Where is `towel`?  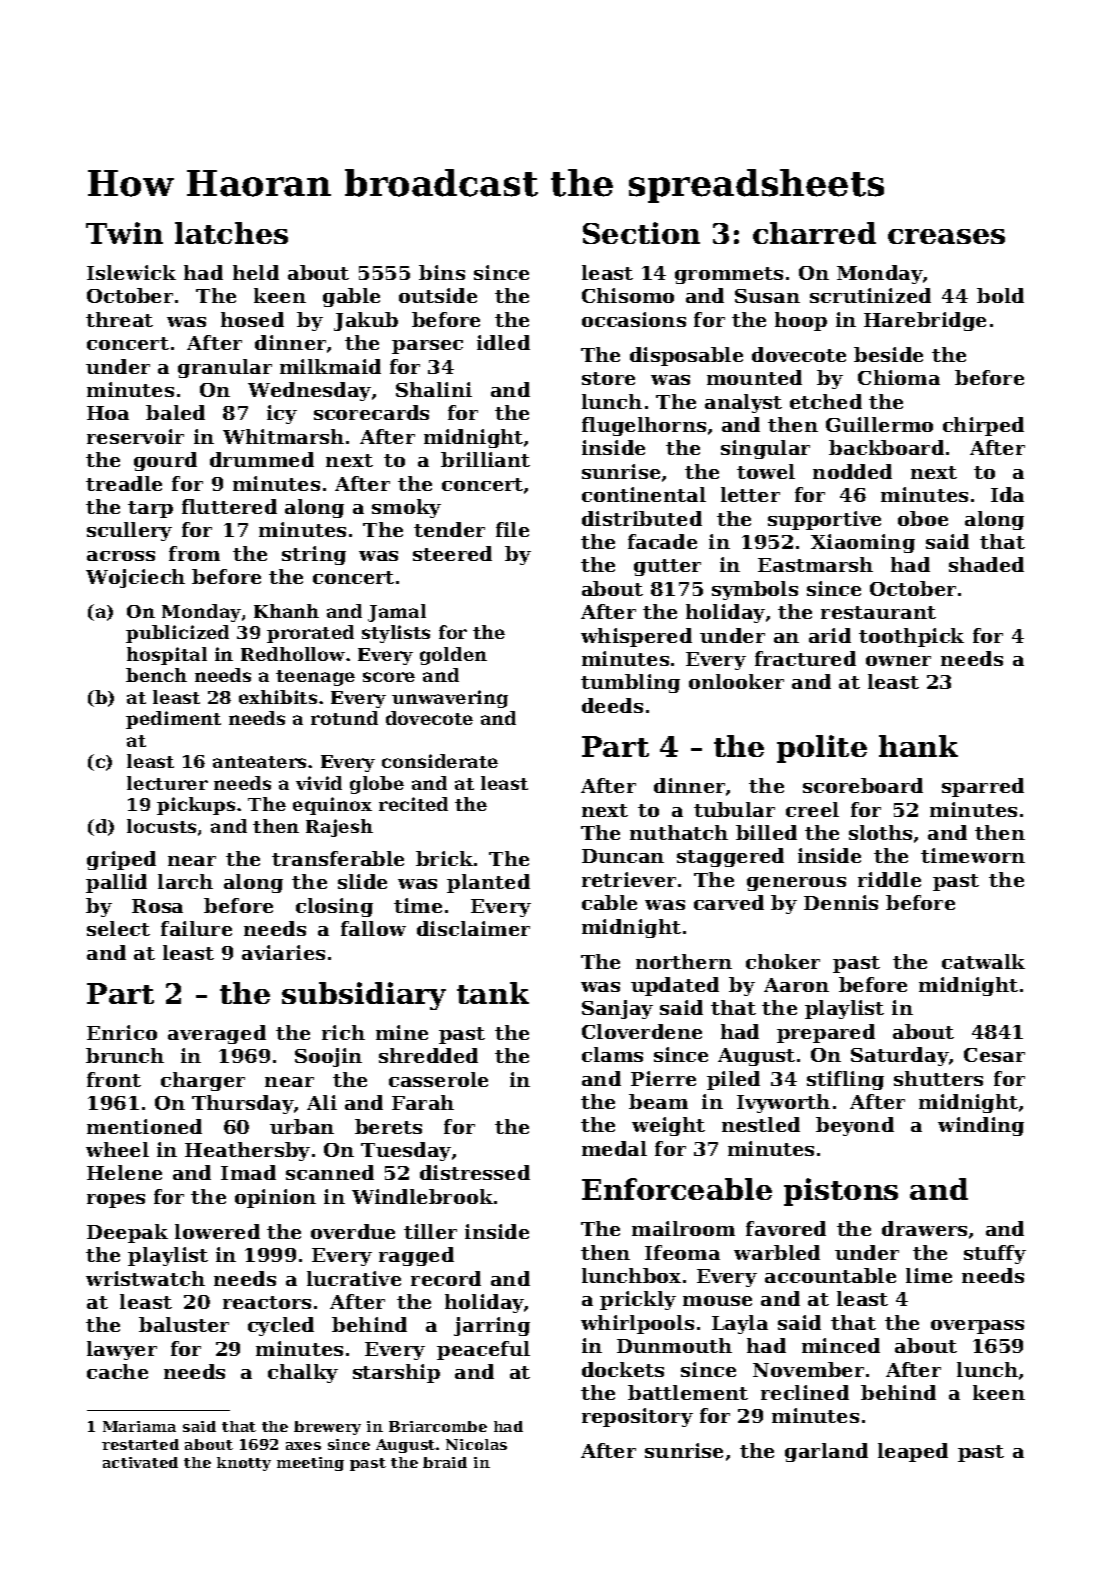
towel is located at coordinates (766, 471).
